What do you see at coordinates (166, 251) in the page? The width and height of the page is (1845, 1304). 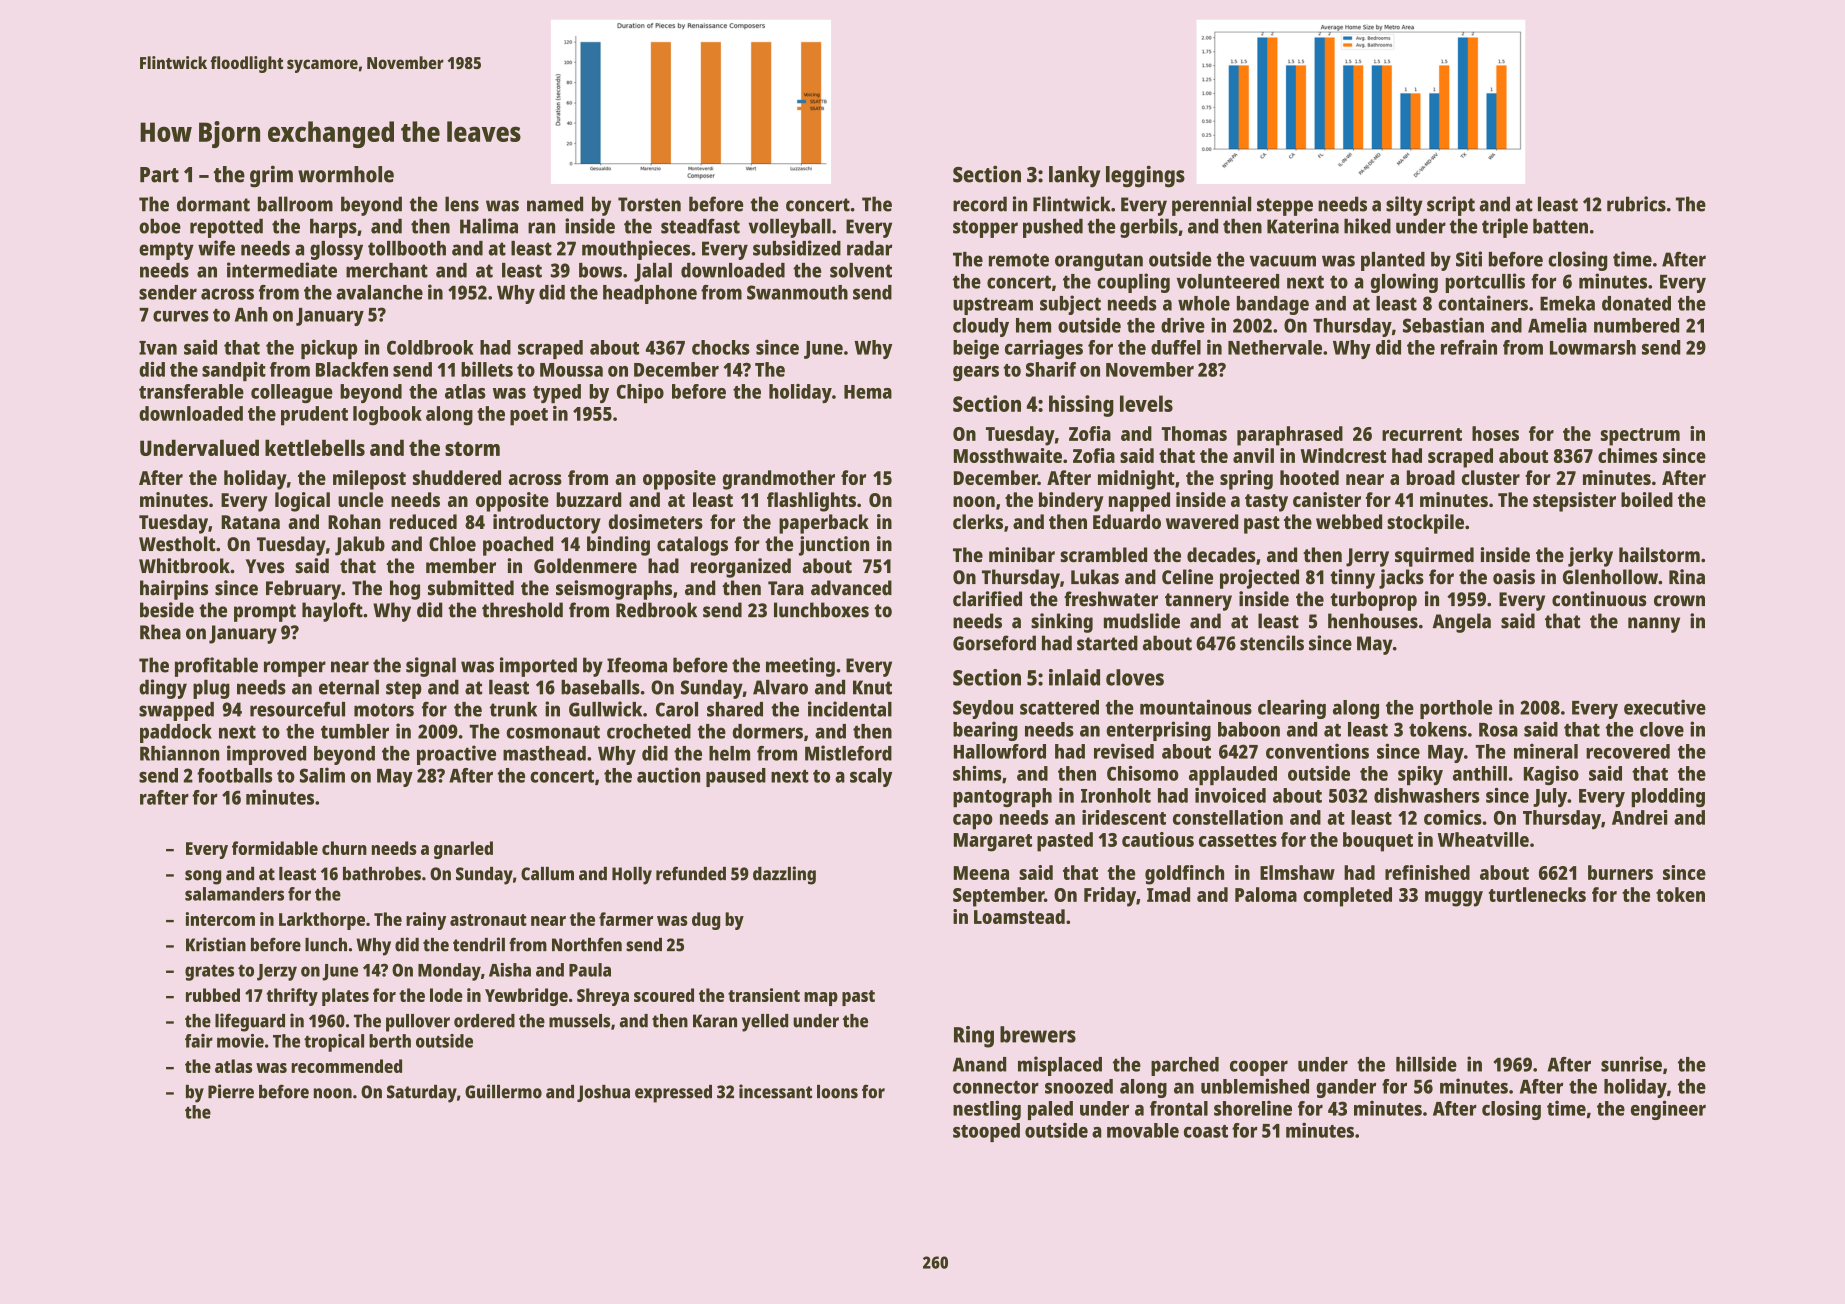 I see `empty` at bounding box center [166, 251].
